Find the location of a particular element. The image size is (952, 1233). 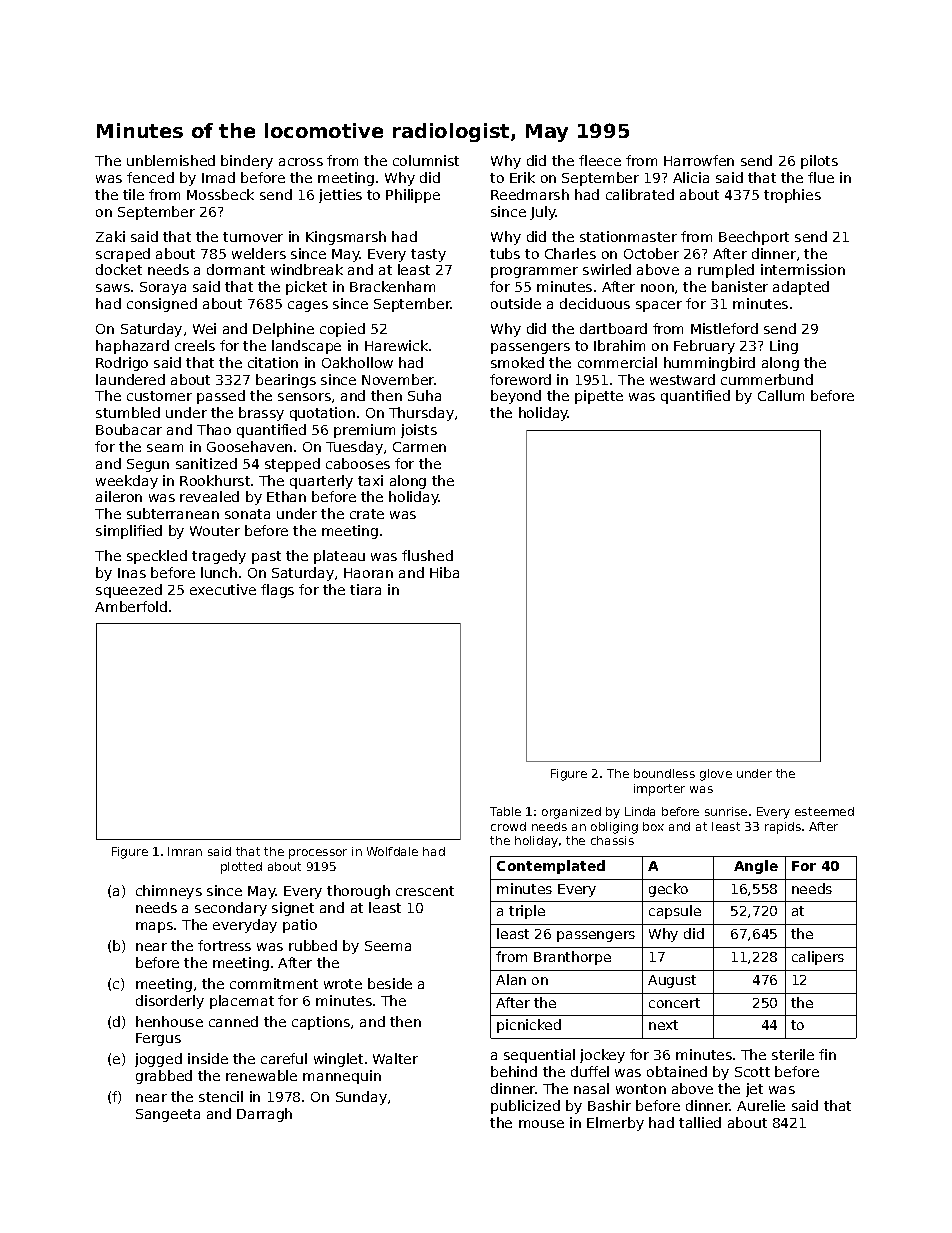

Hiba is located at coordinates (444, 572).
